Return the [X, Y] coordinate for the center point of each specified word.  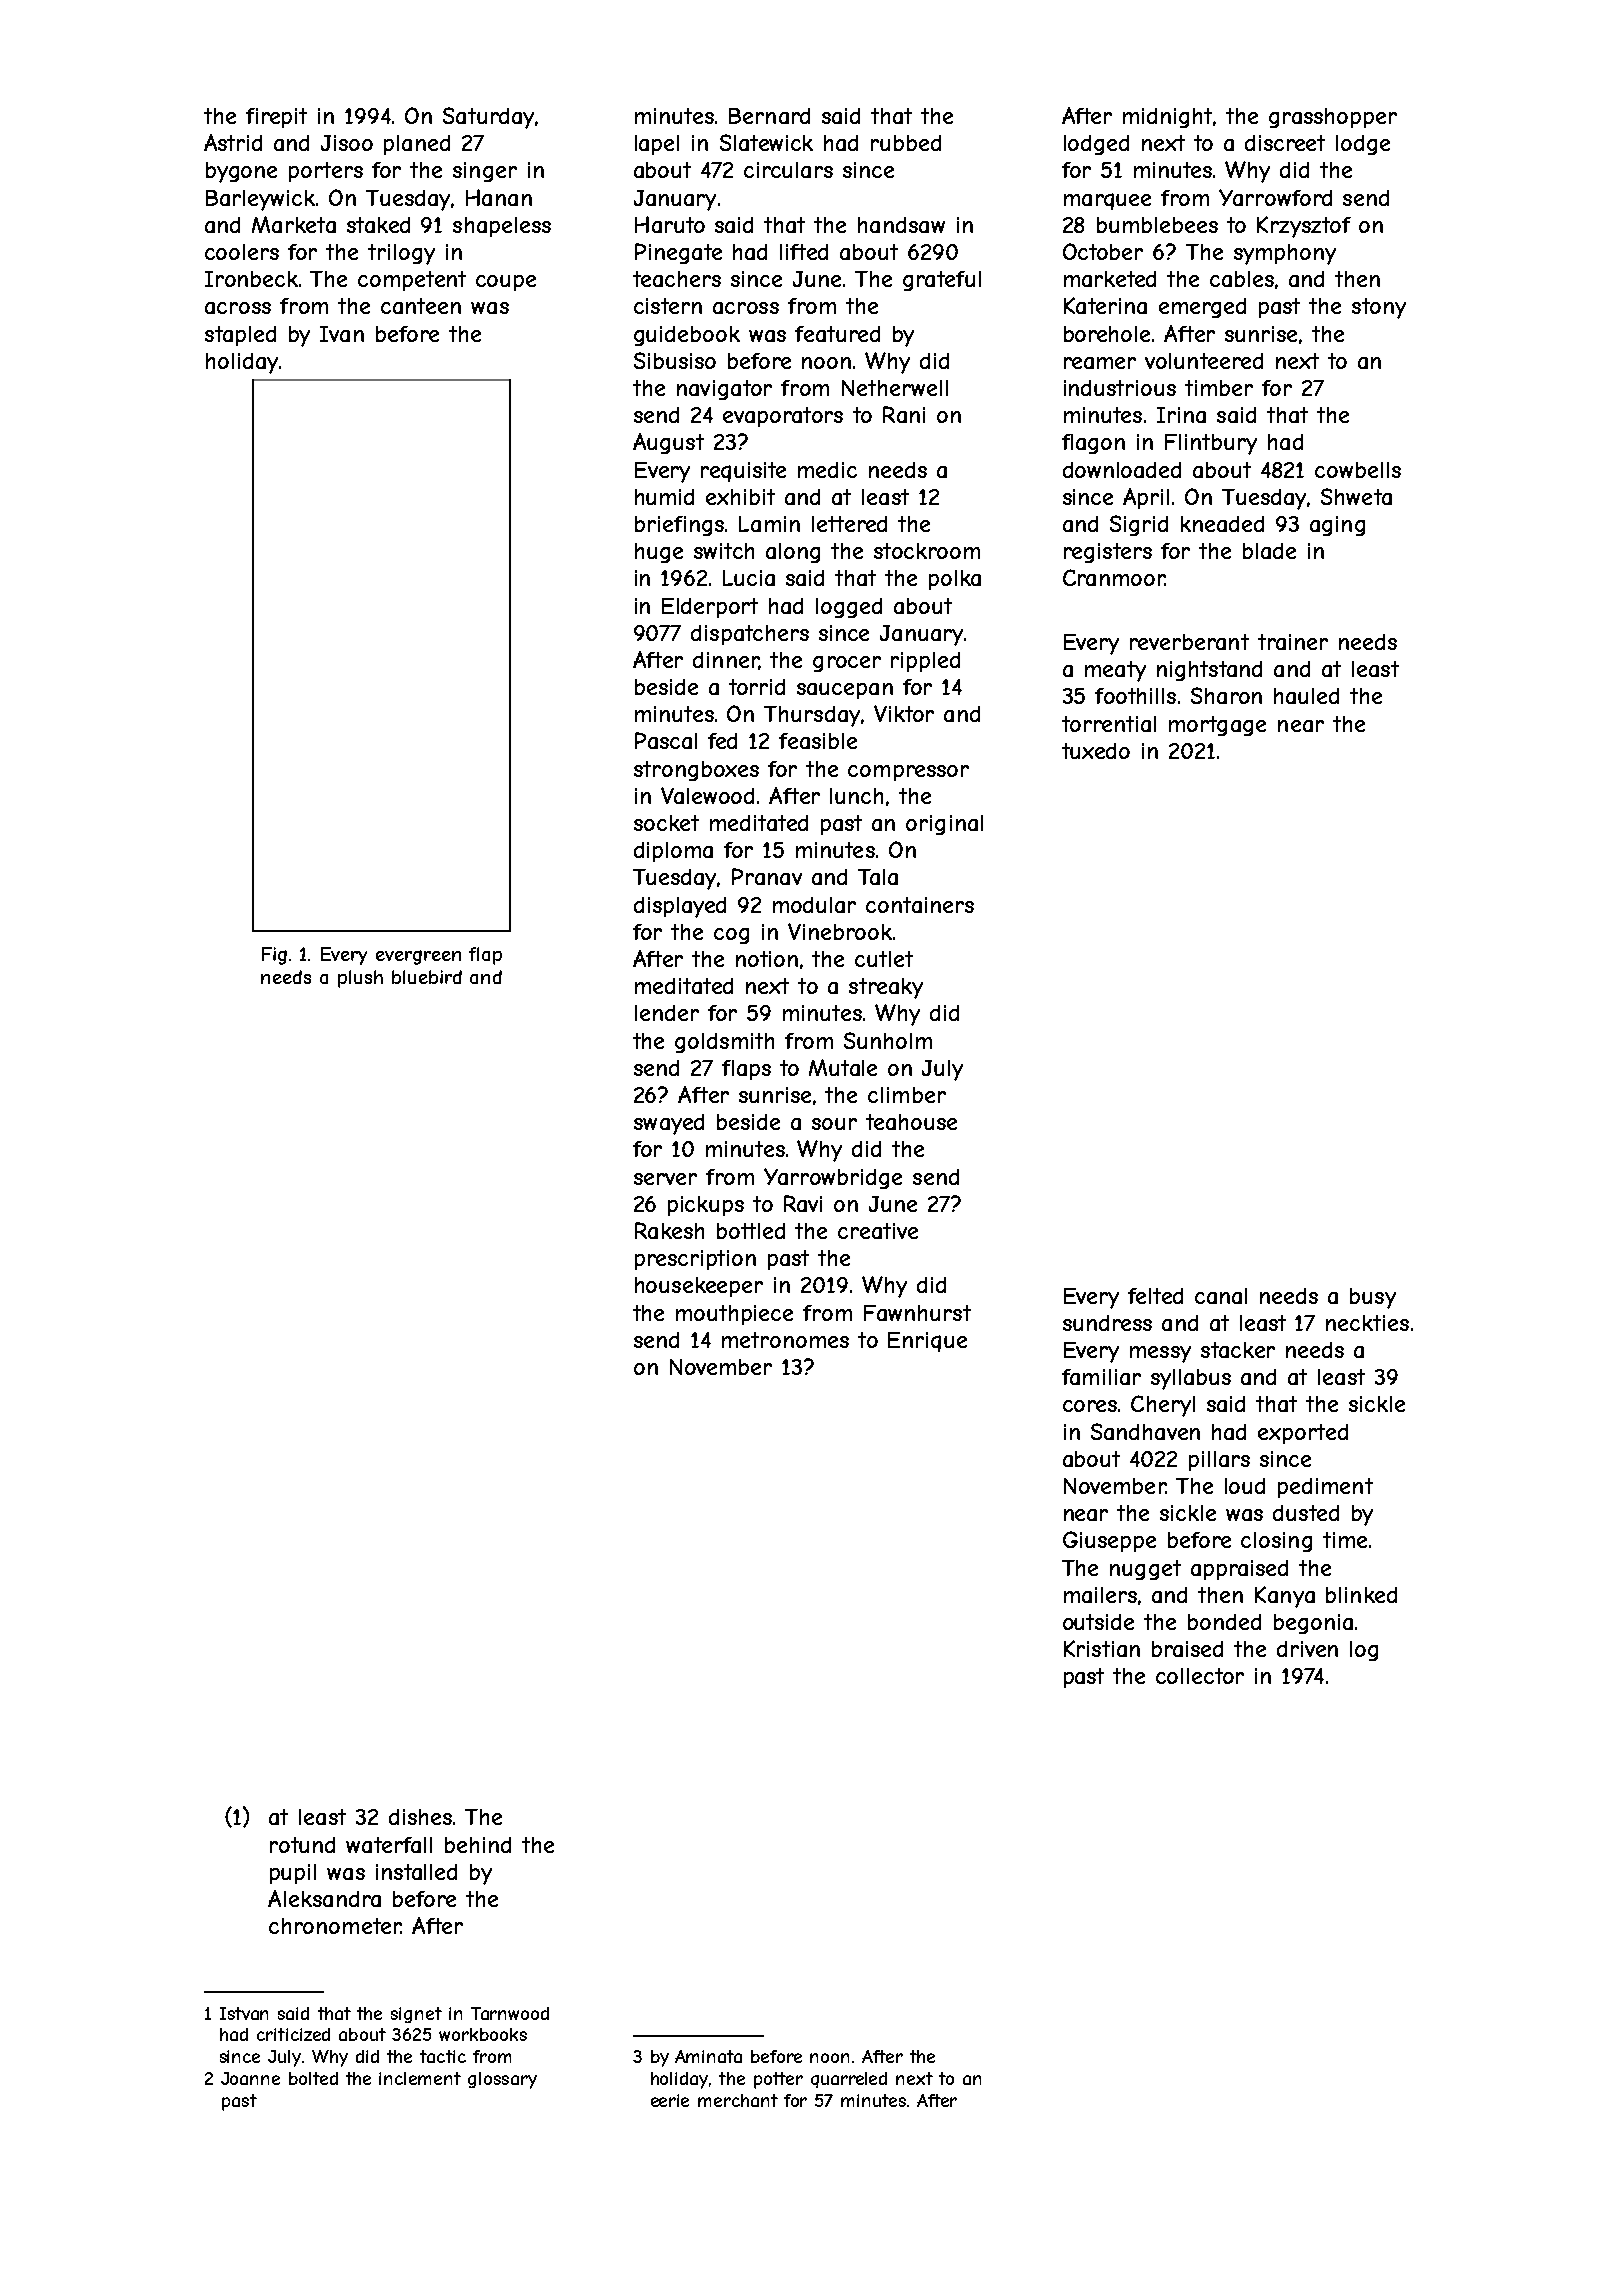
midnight [1167, 118]
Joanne [250, 2078]
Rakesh [669, 1230]
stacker [1238, 1350]
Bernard [769, 116]
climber [907, 1095]
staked [378, 225]
